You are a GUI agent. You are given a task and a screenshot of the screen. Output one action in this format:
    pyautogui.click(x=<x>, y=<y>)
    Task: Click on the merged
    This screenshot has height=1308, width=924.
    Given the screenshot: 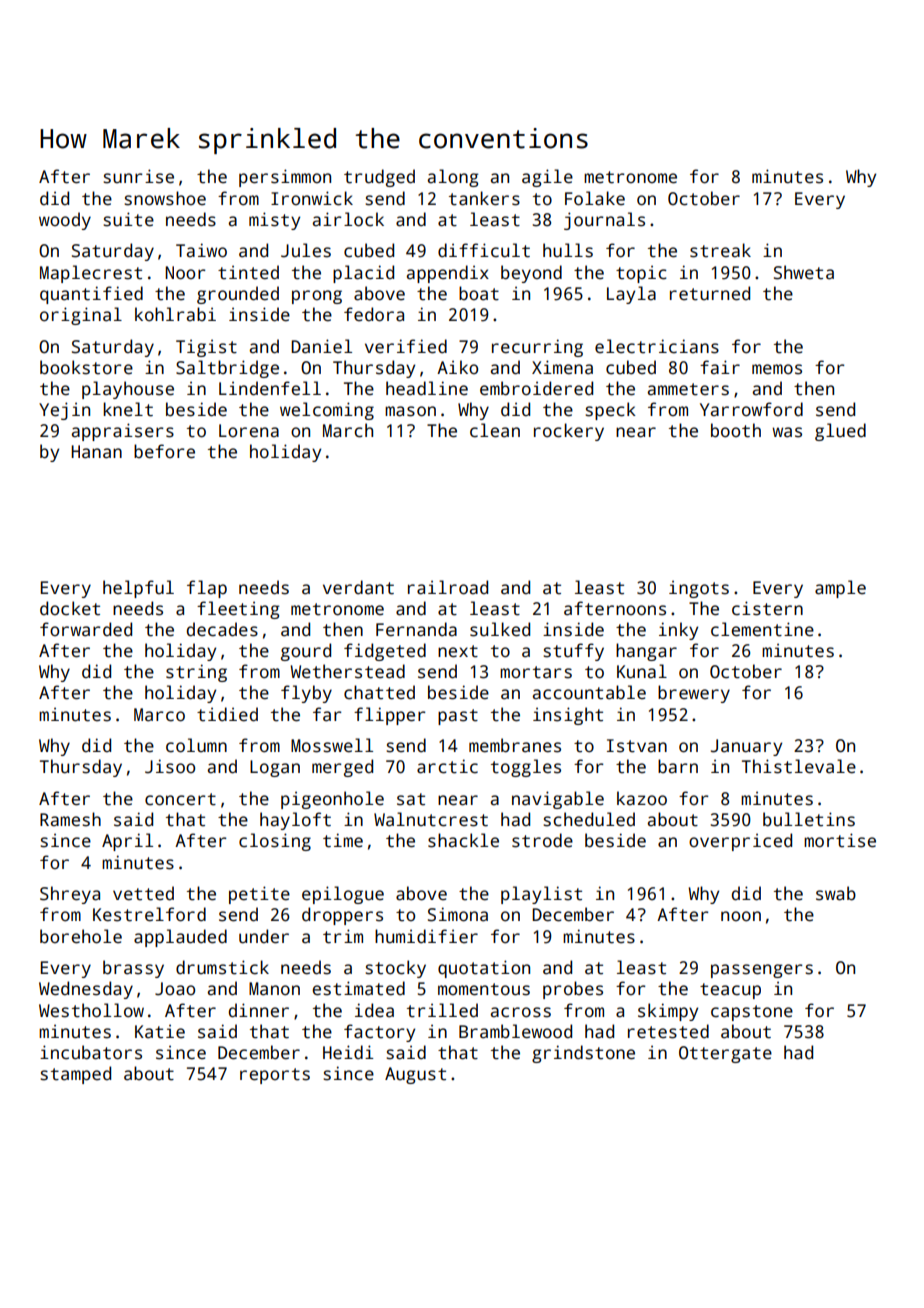 What is the action you would take?
    pyautogui.click(x=342, y=768)
